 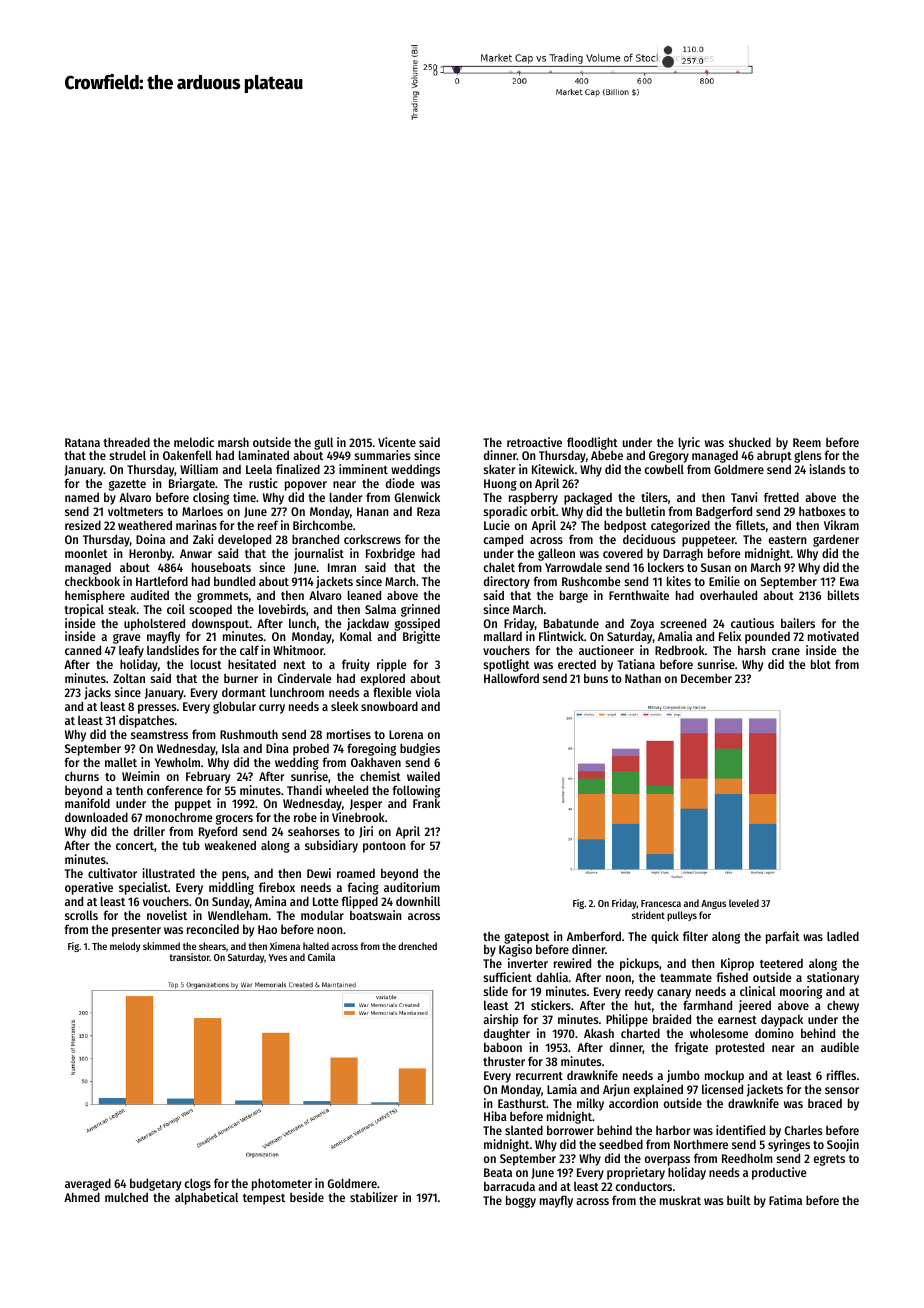 What do you see at coordinates (680, 1200) in the page?
I see `muskrat` at bounding box center [680, 1200].
